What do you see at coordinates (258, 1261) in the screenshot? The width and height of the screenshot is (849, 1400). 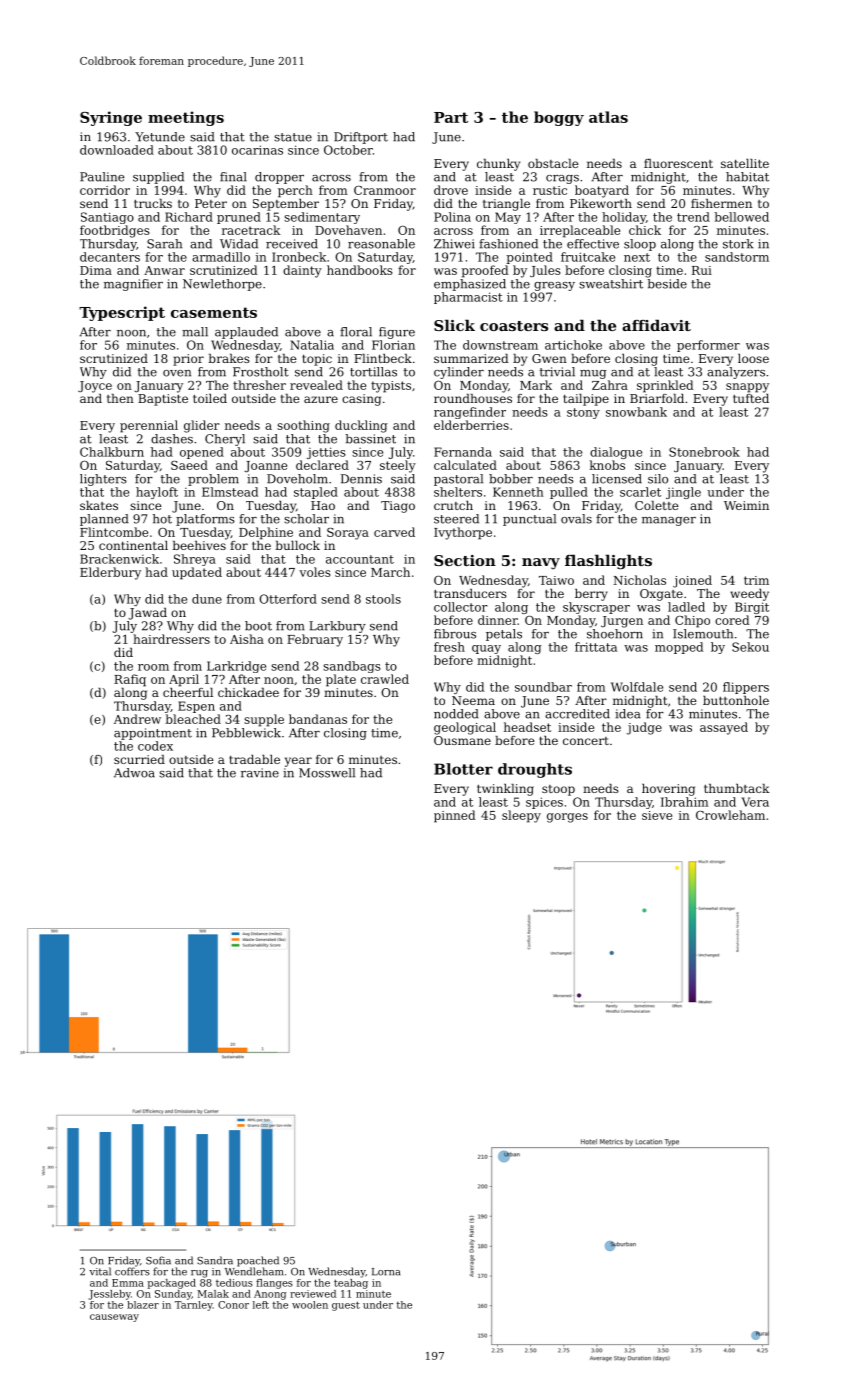 I see `poached` at bounding box center [258, 1261].
